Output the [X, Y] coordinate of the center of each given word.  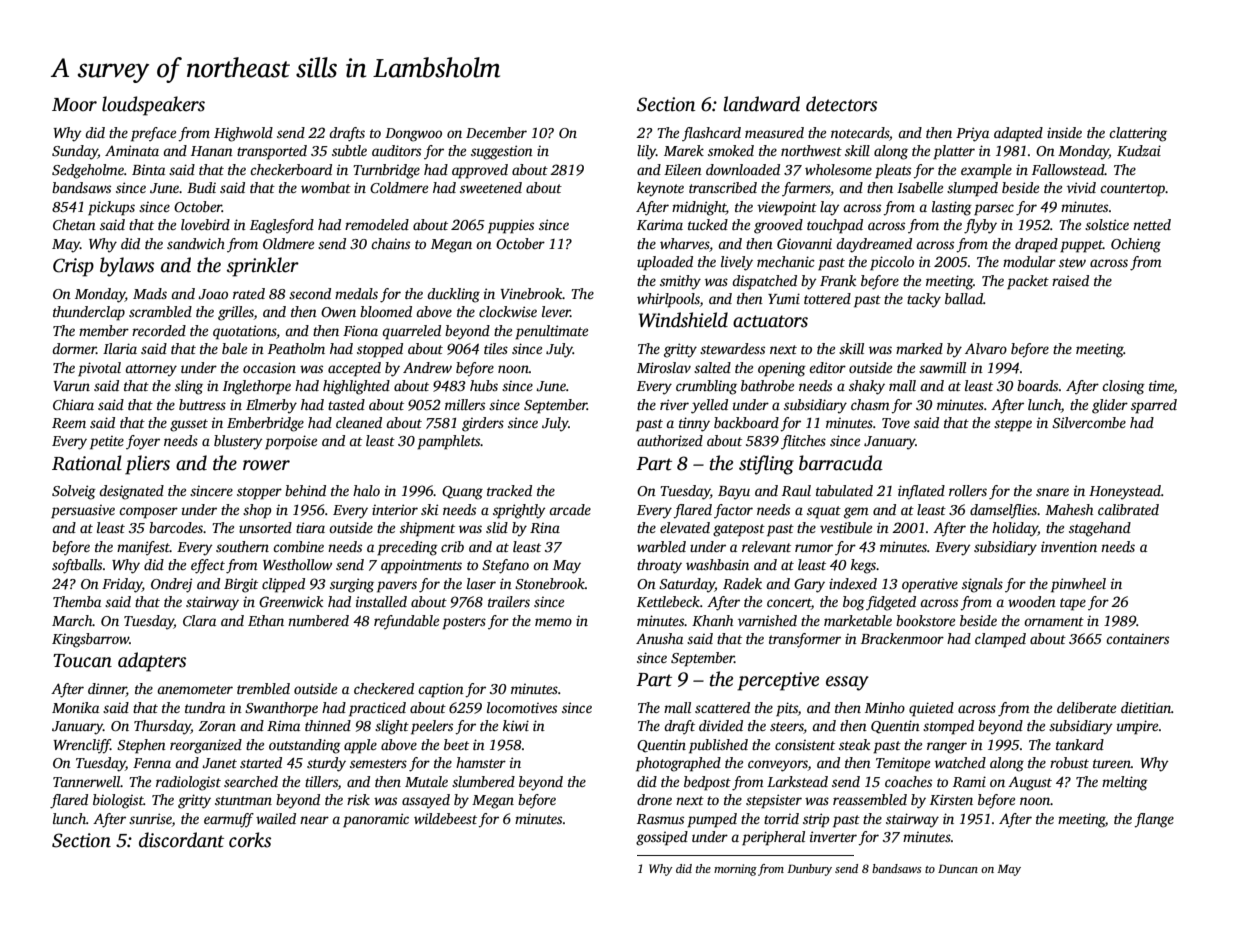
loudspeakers [153, 106]
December [496, 132]
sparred [1154, 406]
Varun [71, 386]
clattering [1138, 134]
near [314, 820]
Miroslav [664, 367]
